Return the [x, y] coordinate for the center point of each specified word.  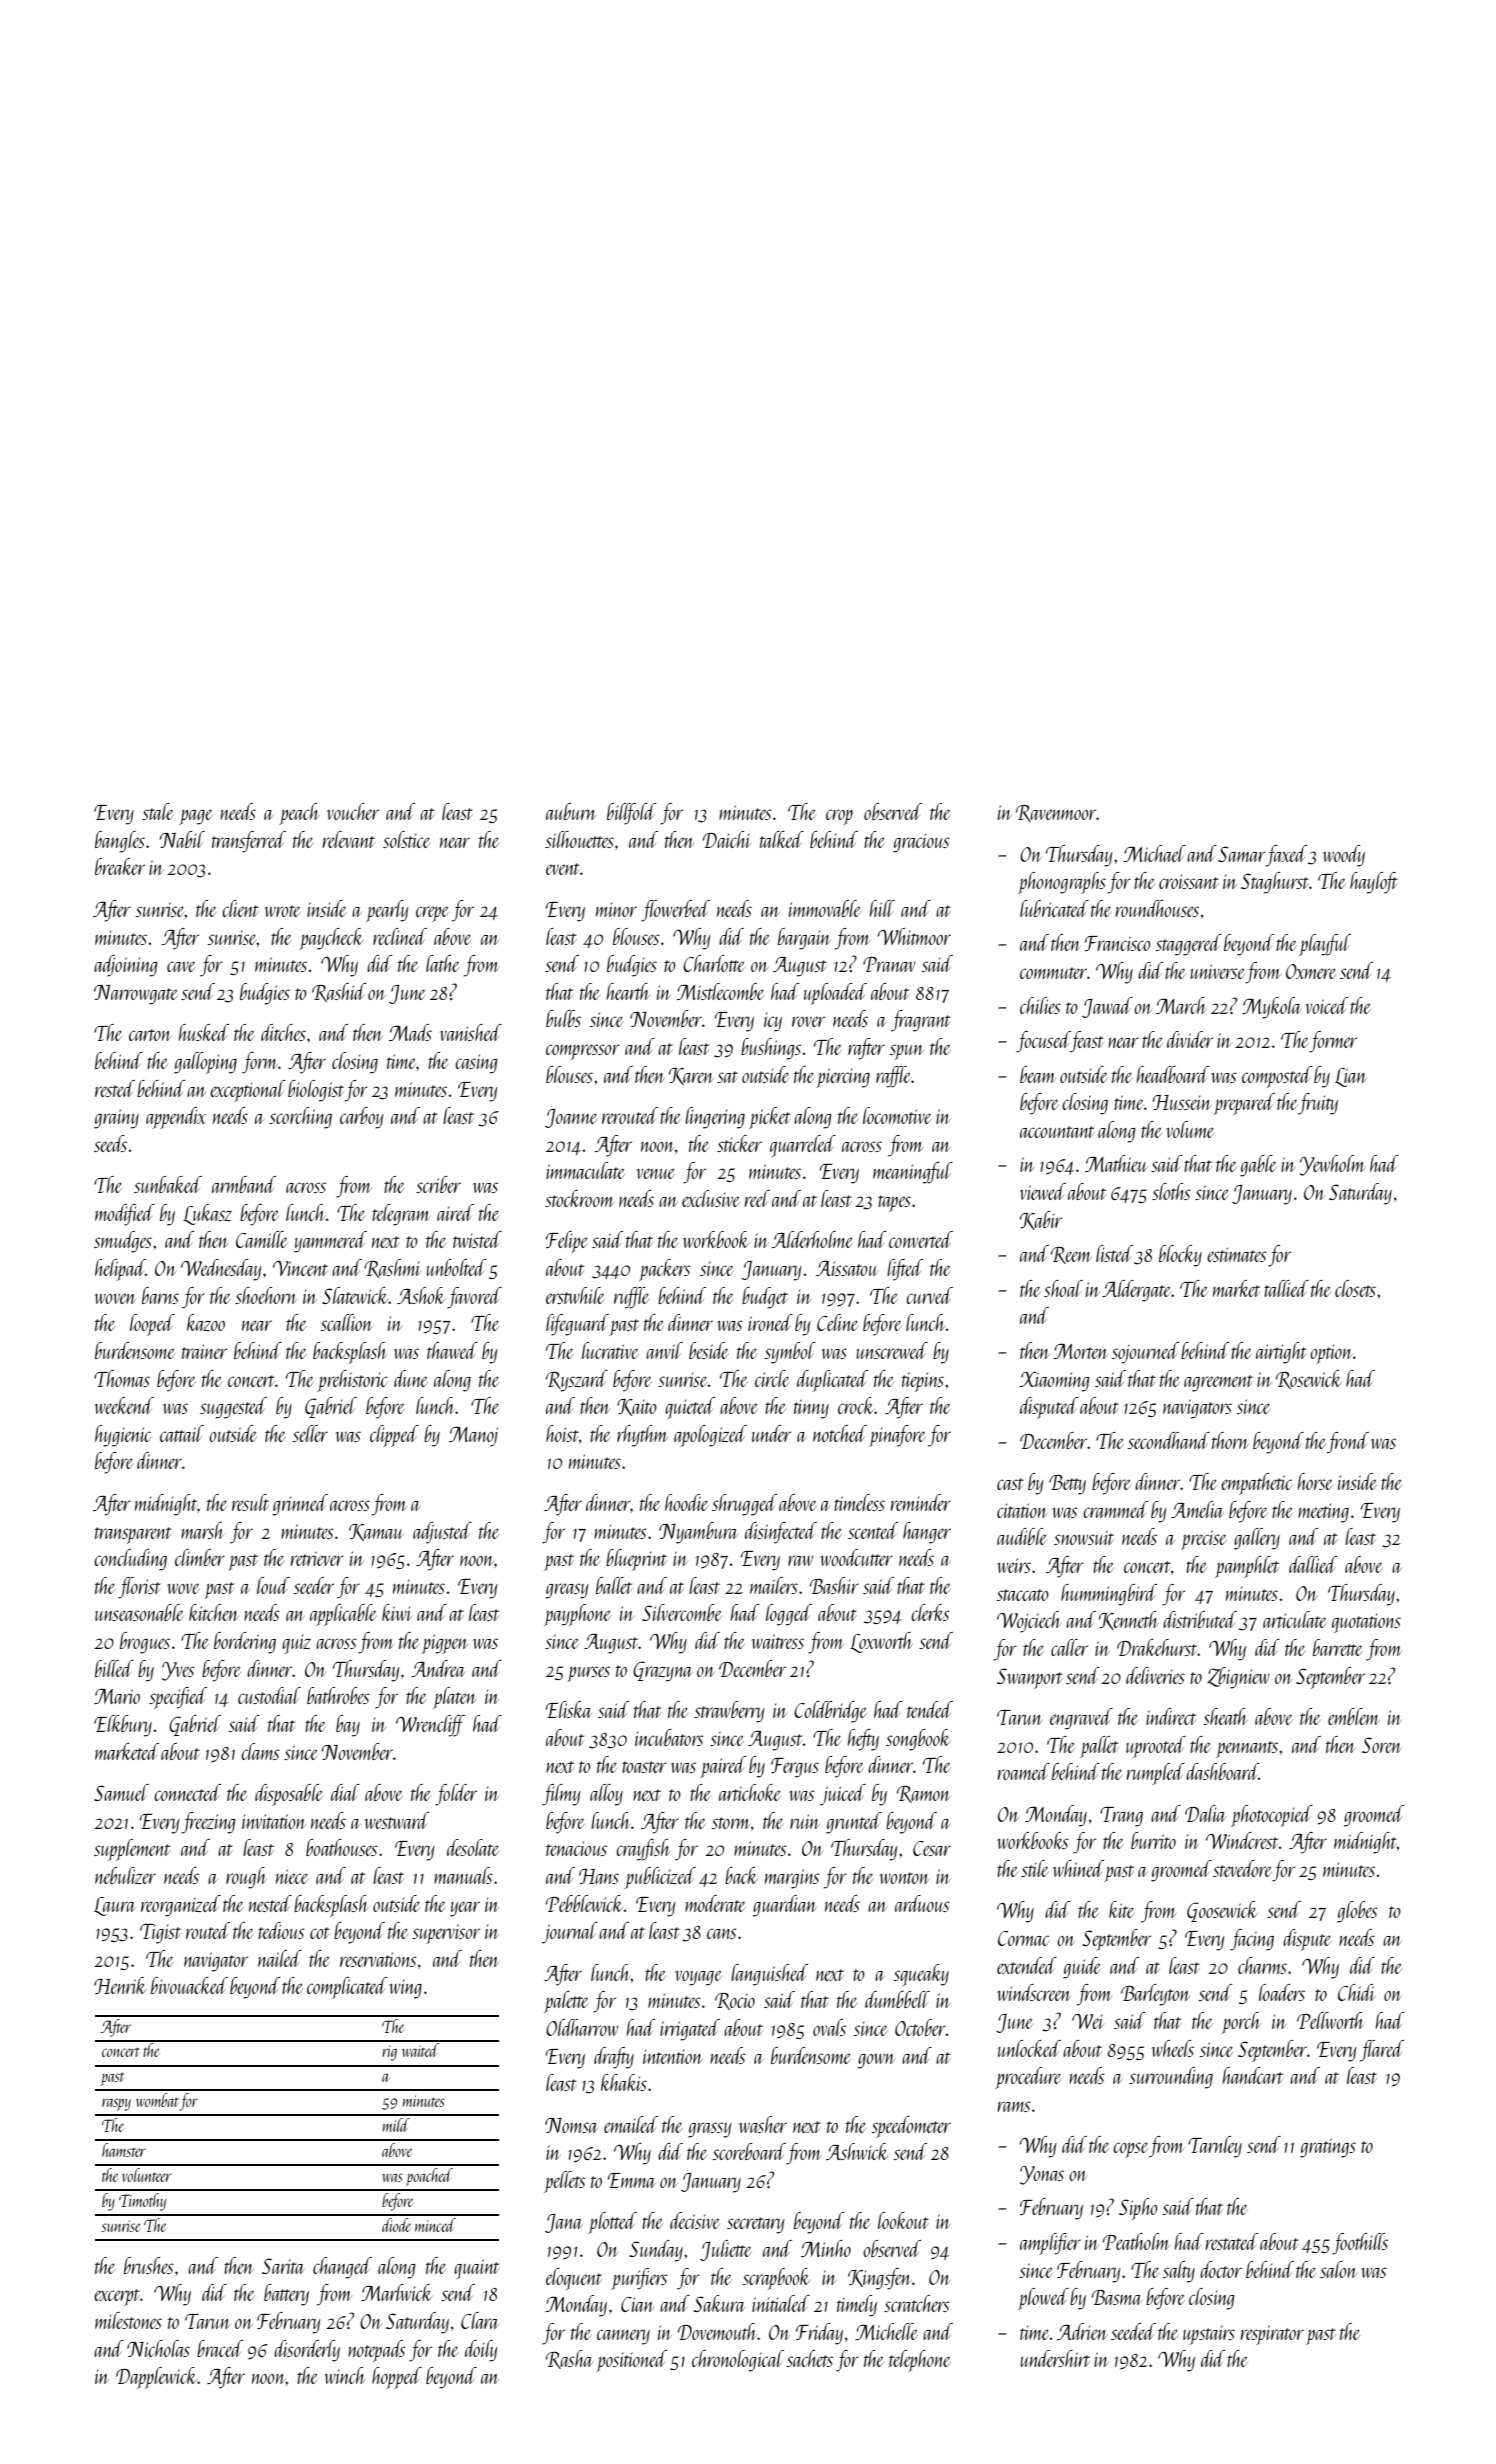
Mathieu [1116, 1163]
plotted [612, 2223]
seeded [1133, 2331]
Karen [691, 1076]
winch [344, 2375]
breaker [120, 866]
